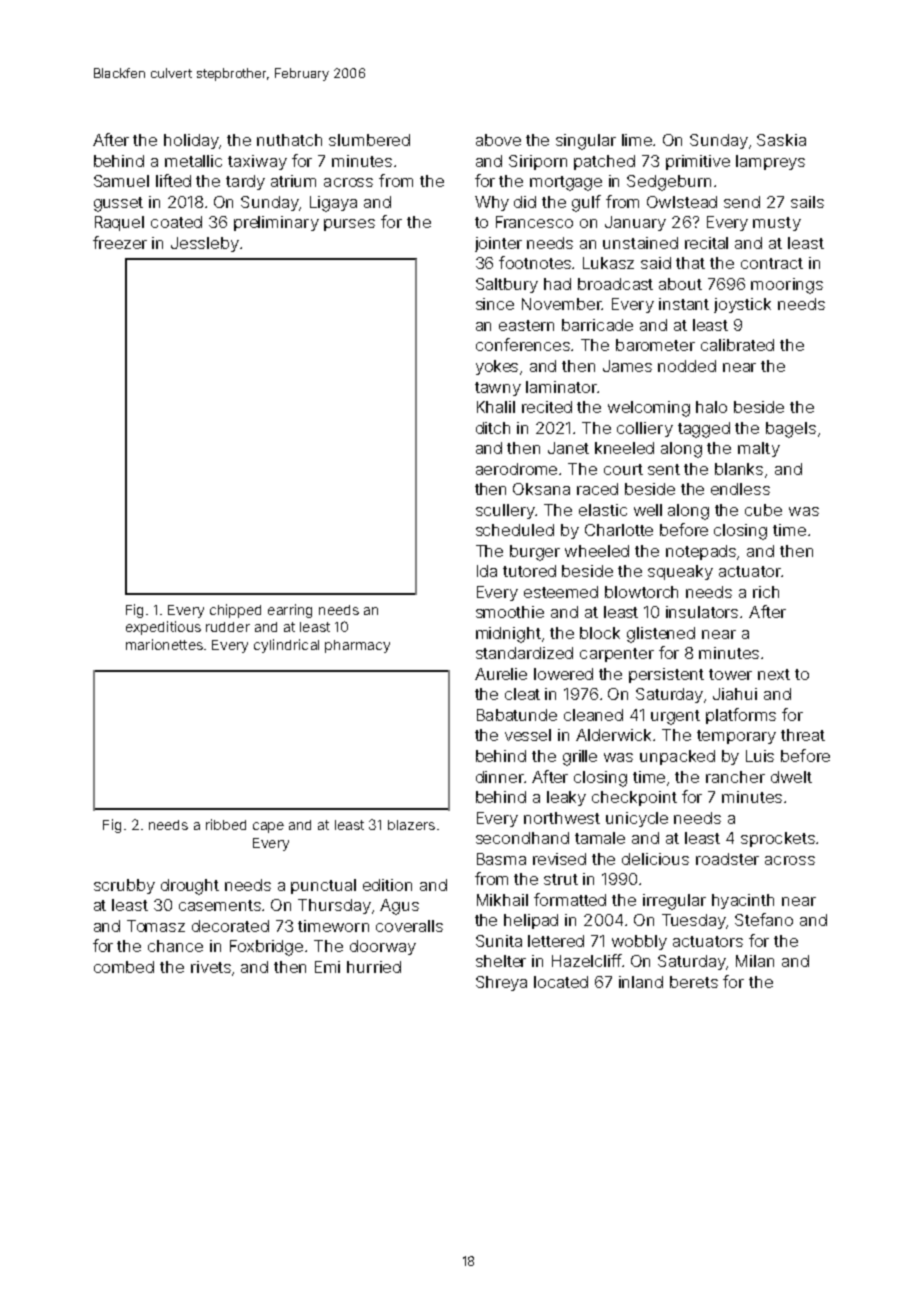 This screenshot has width=924, height=1314. Describe the element at coordinates (235, 611) in the screenshot. I see `chipped` at that location.
